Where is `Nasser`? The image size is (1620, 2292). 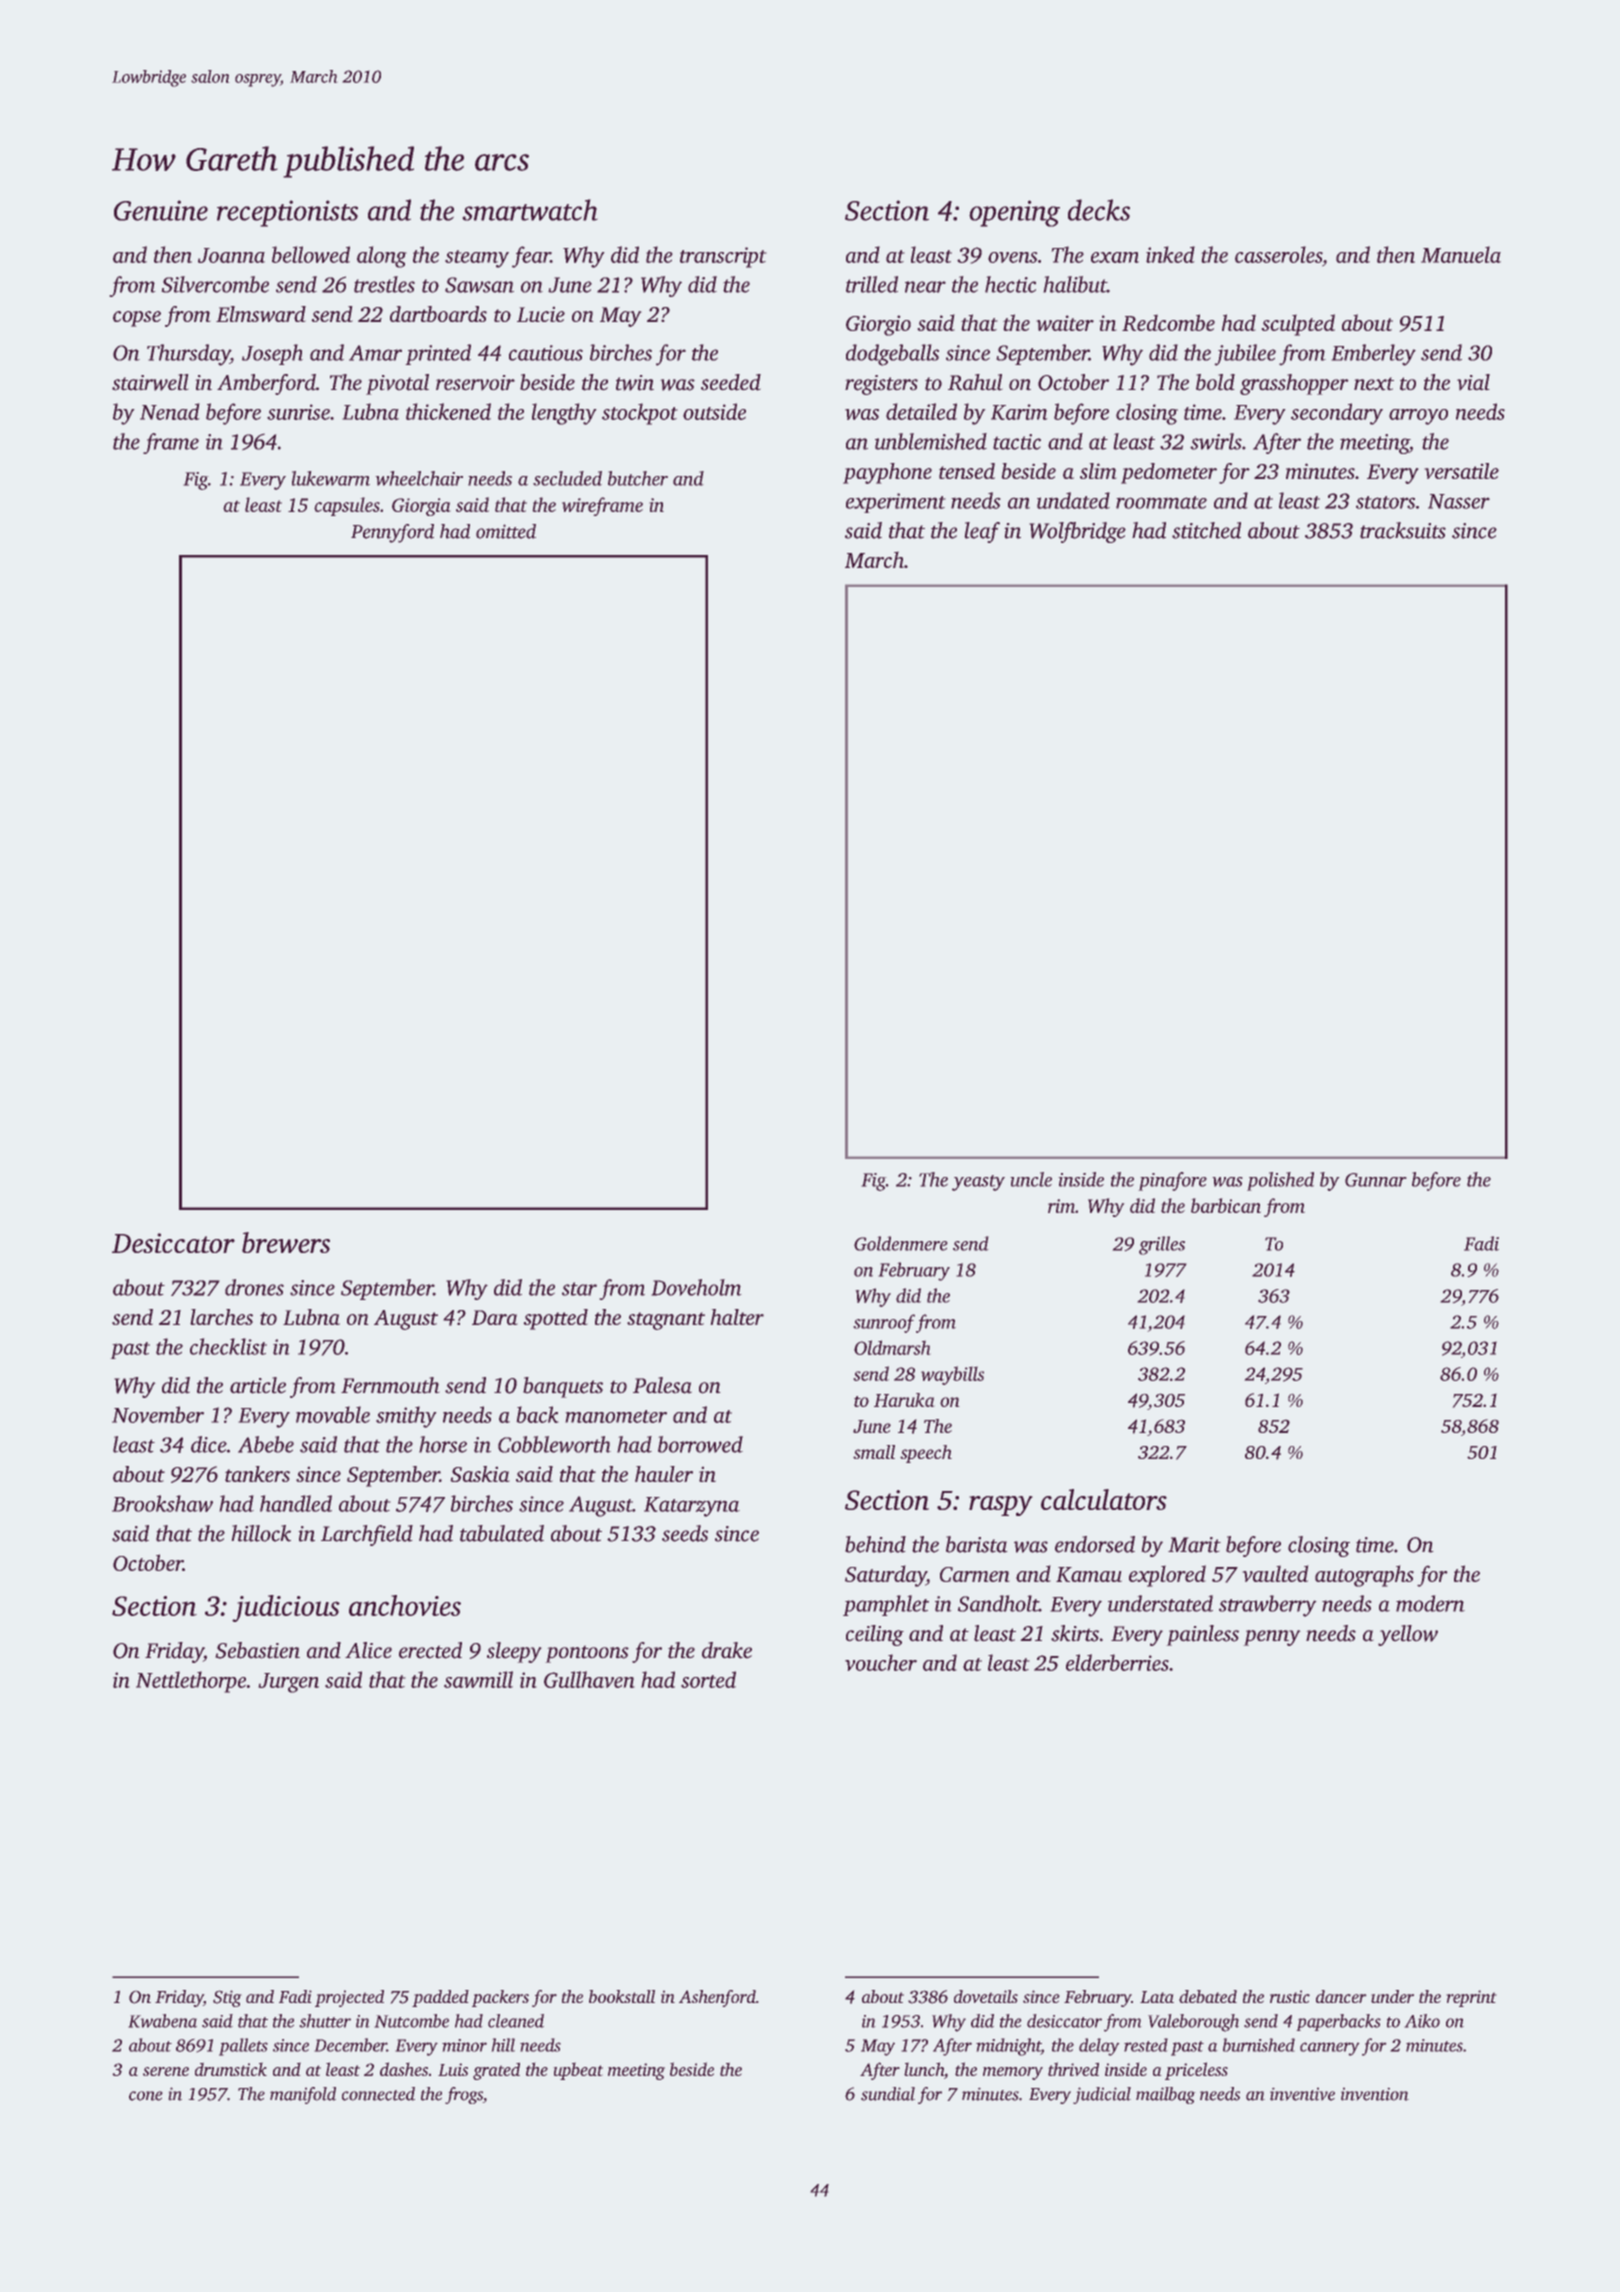 Nasser is located at coordinates (1459, 501).
